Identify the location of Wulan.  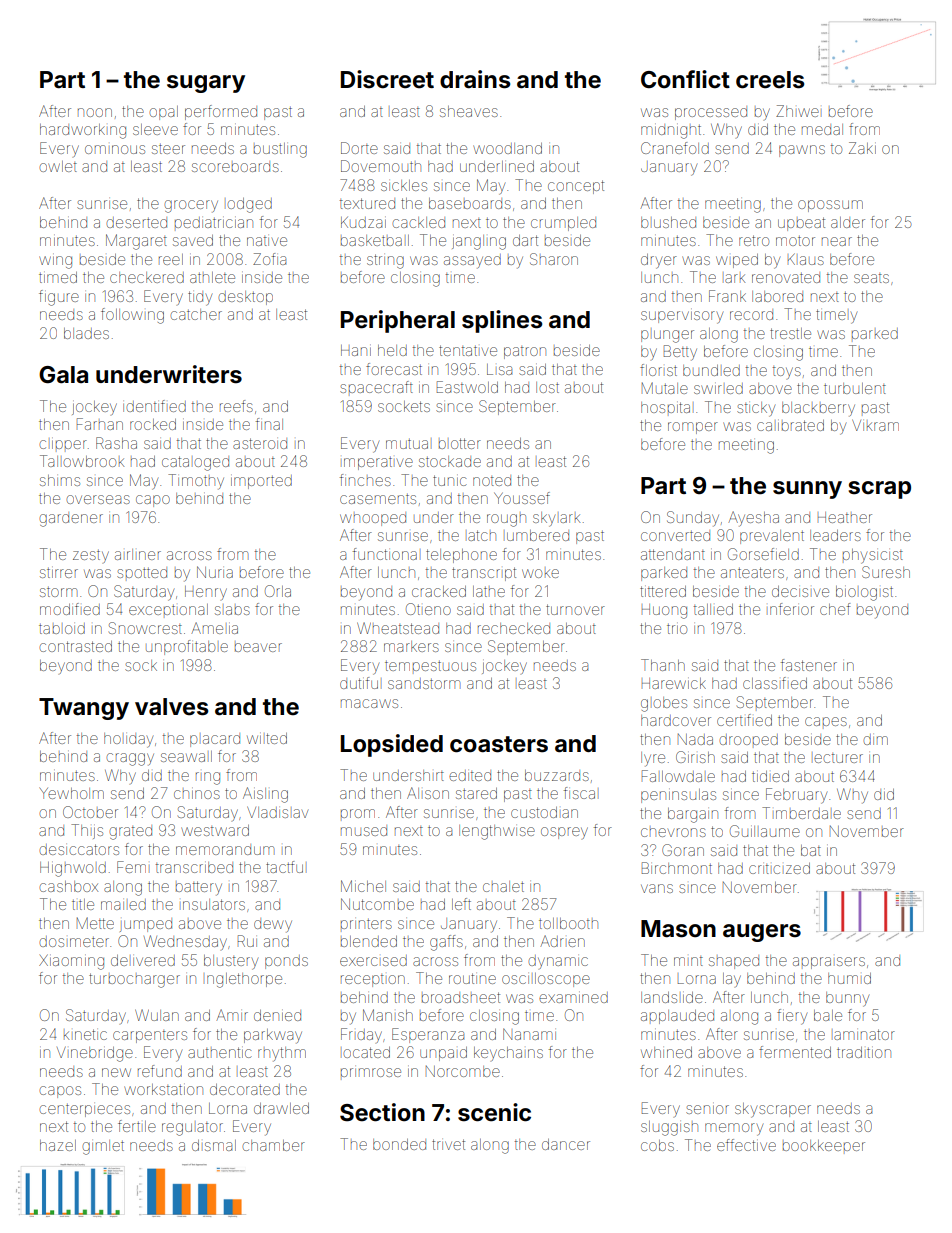
(157, 1015).
